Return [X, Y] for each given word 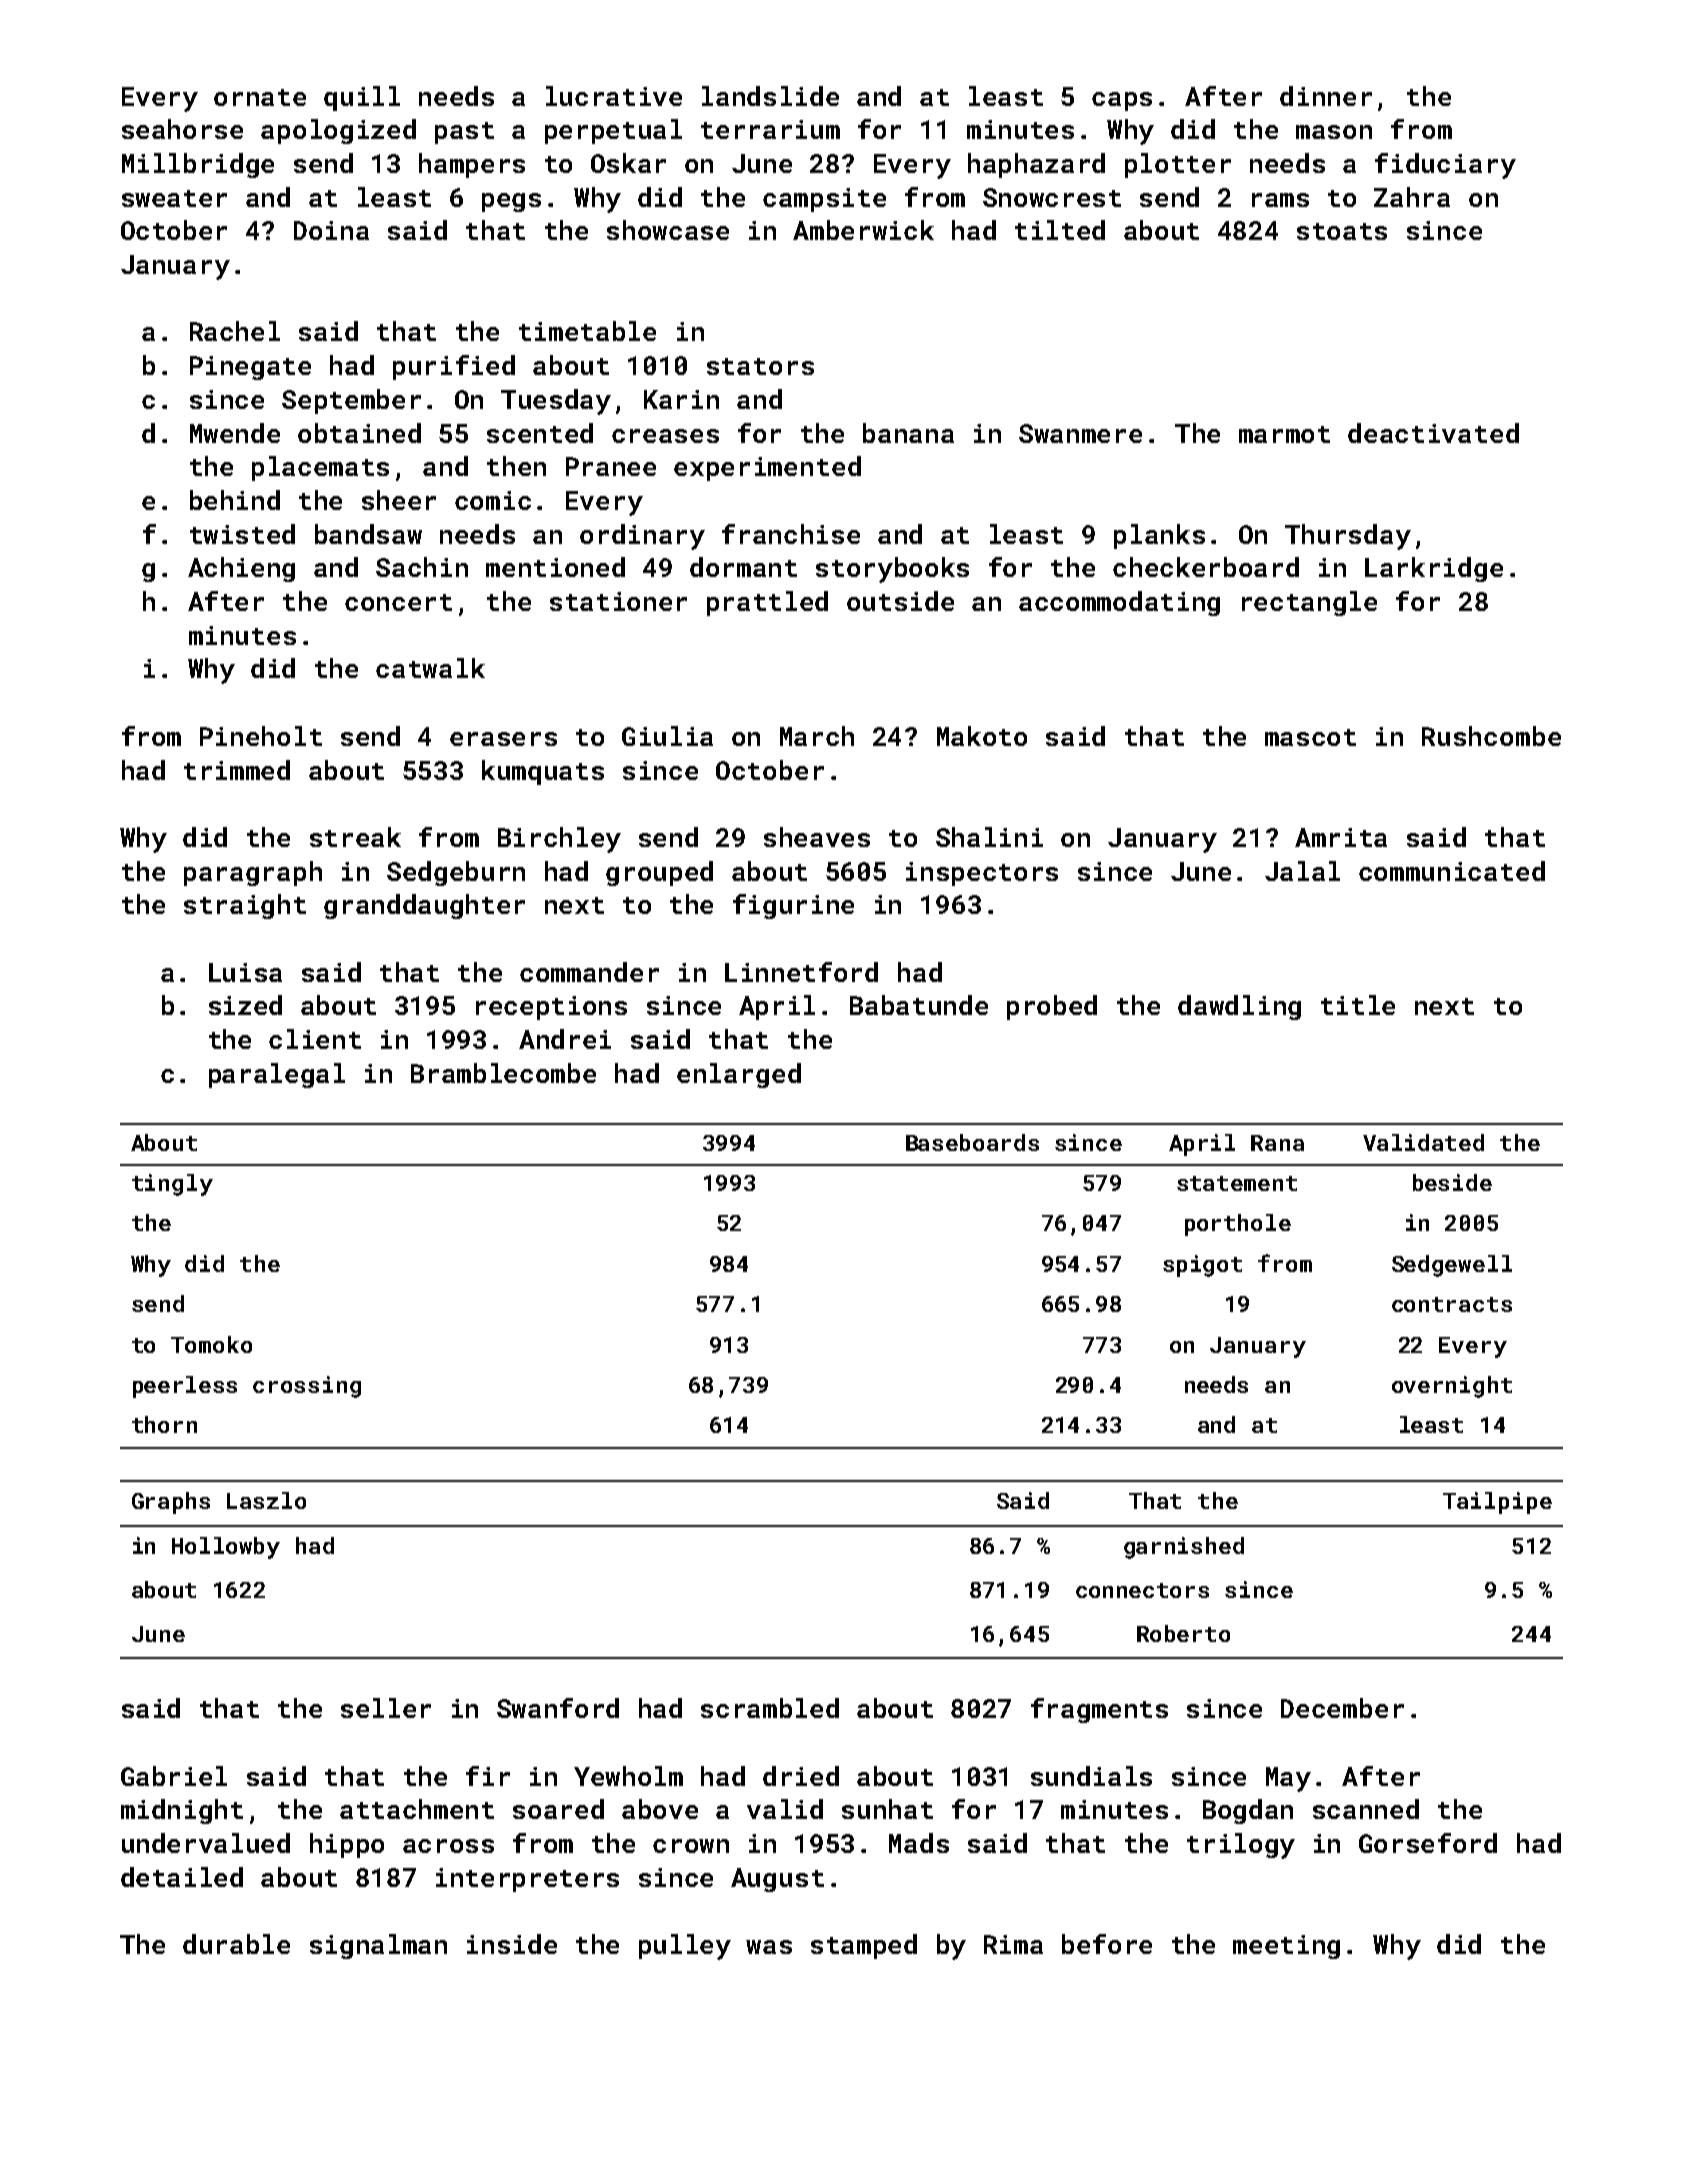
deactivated [1433, 433]
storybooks [892, 570]
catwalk [430, 668]
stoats [1342, 231]
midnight [182, 1811]
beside [1452, 1182]
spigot [1202, 1266]
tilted [1060, 230]
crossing [307, 1387]
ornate [260, 97]
